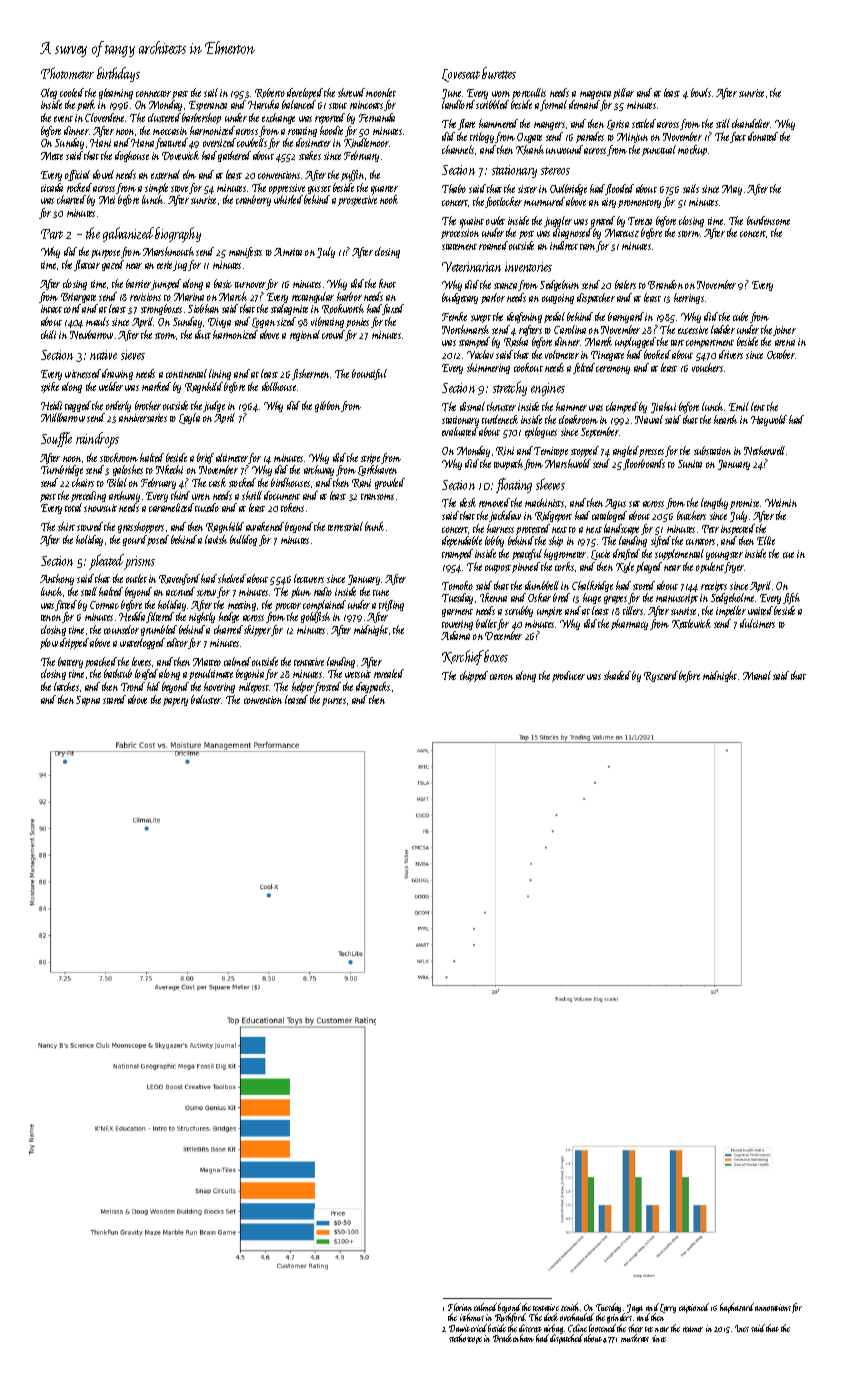 The image size is (849, 1400). What do you see at coordinates (661, 676) in the screenshot?
I see `Ryszard` at bounding box center [661, 676].
